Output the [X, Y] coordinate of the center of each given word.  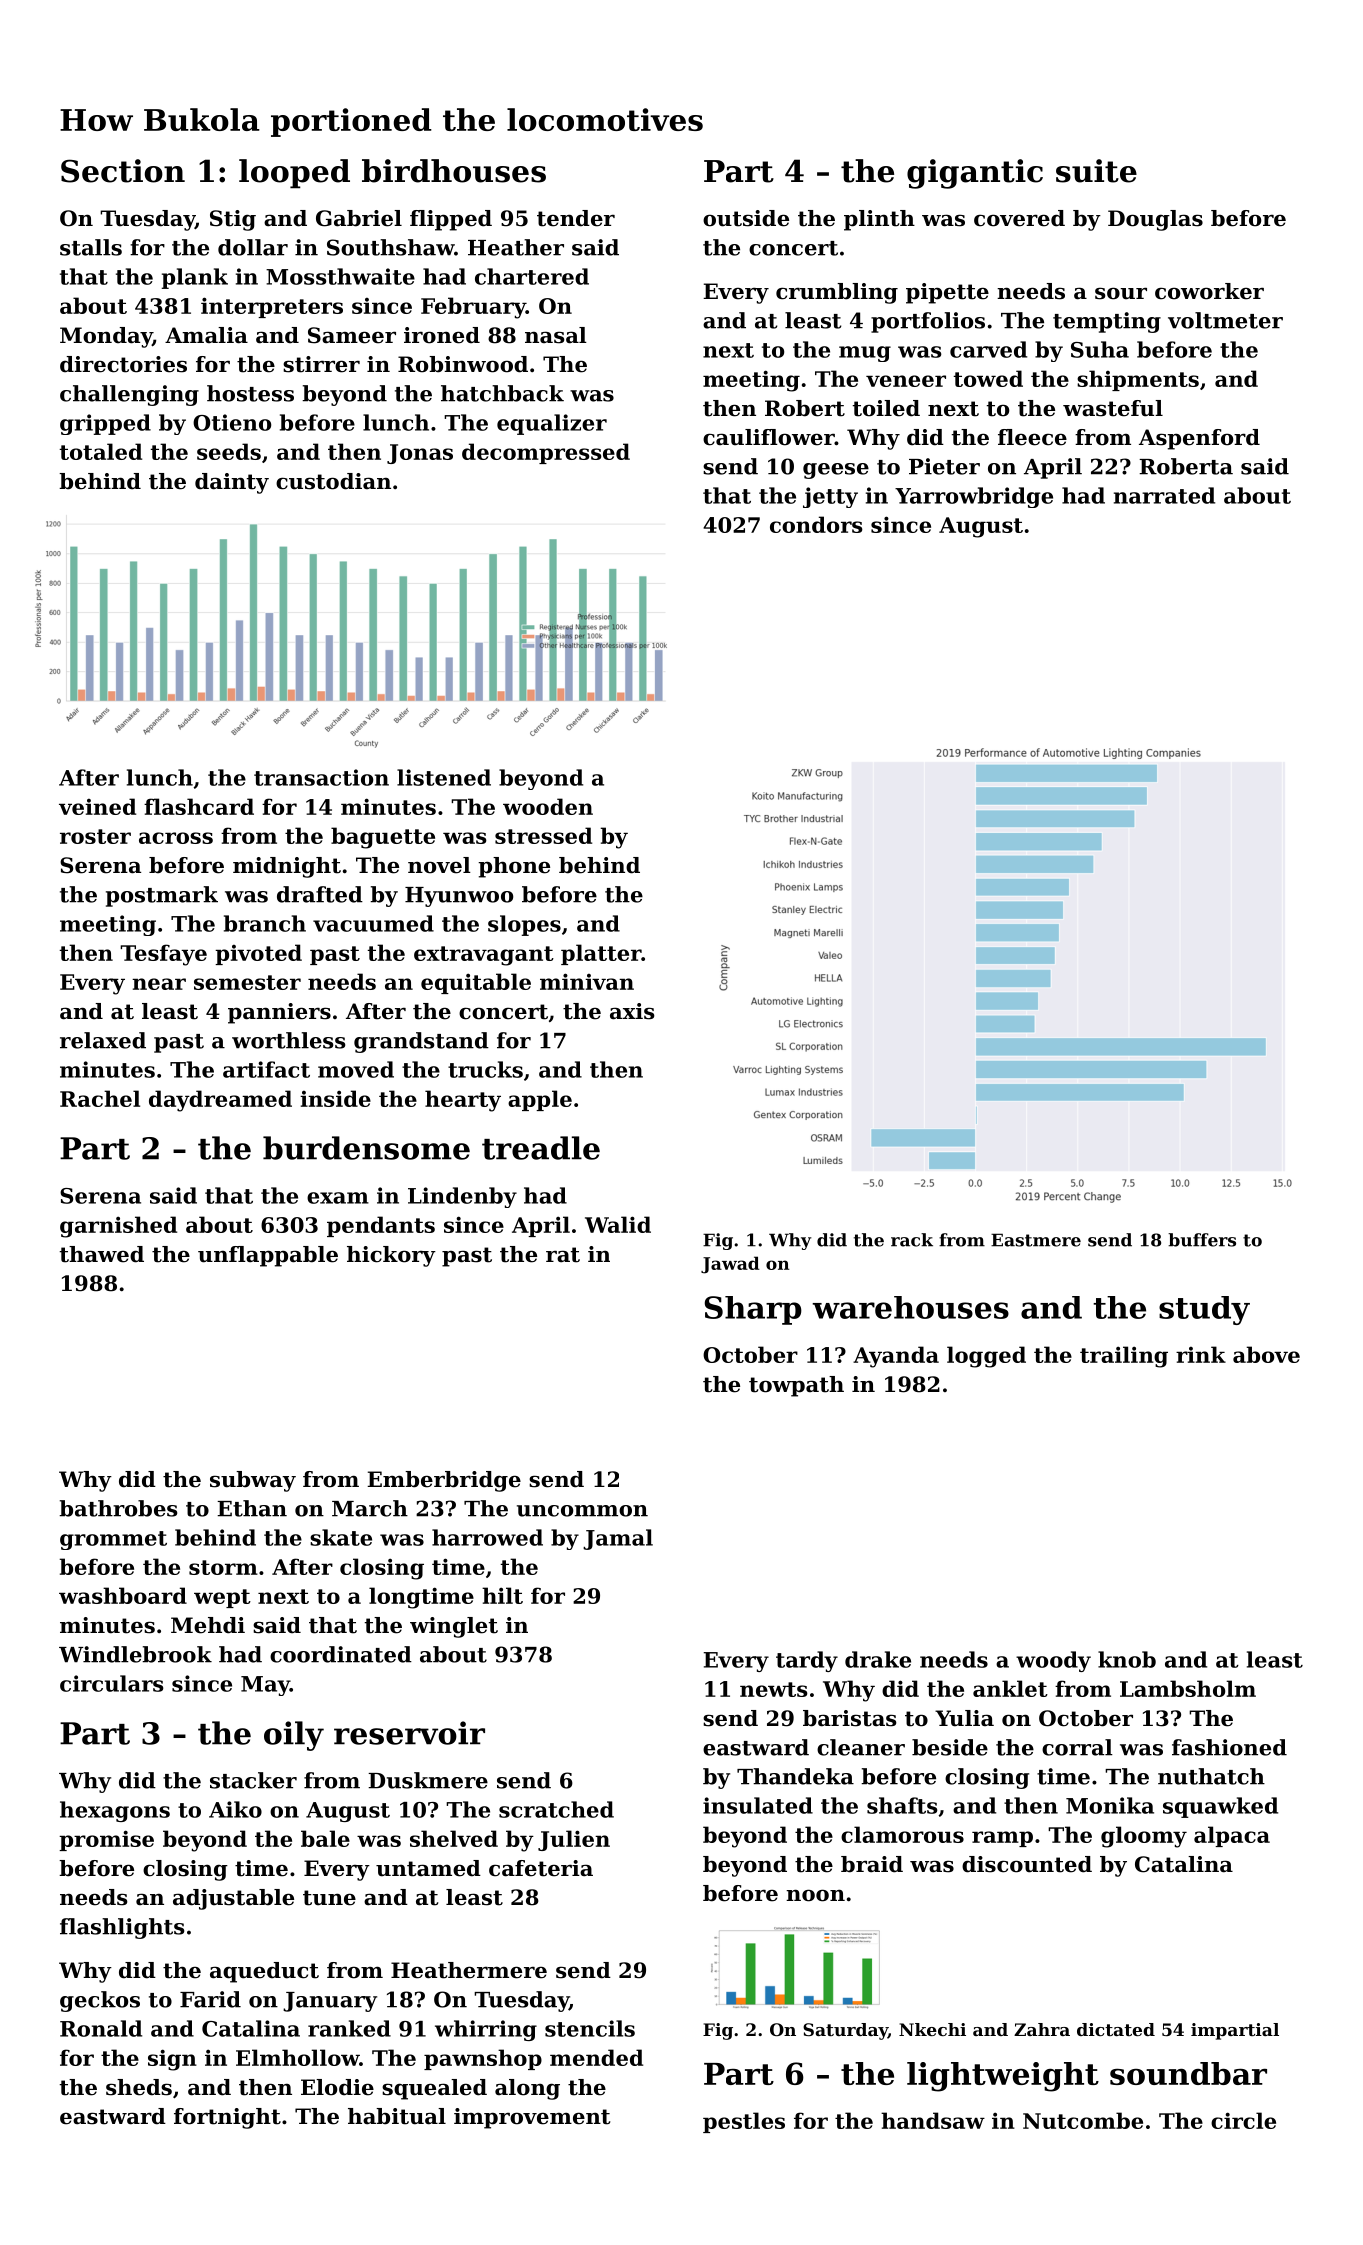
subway [253, 1481]
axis [632, 1011]
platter [601, 954]
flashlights [122, 1928]
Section [123, 171]
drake [878, 1659]
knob [1127, 1659]
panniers [279, 1013]
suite [1096, 171]
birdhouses [454, 171]
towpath [796, 1386]
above [1266, 1354]
